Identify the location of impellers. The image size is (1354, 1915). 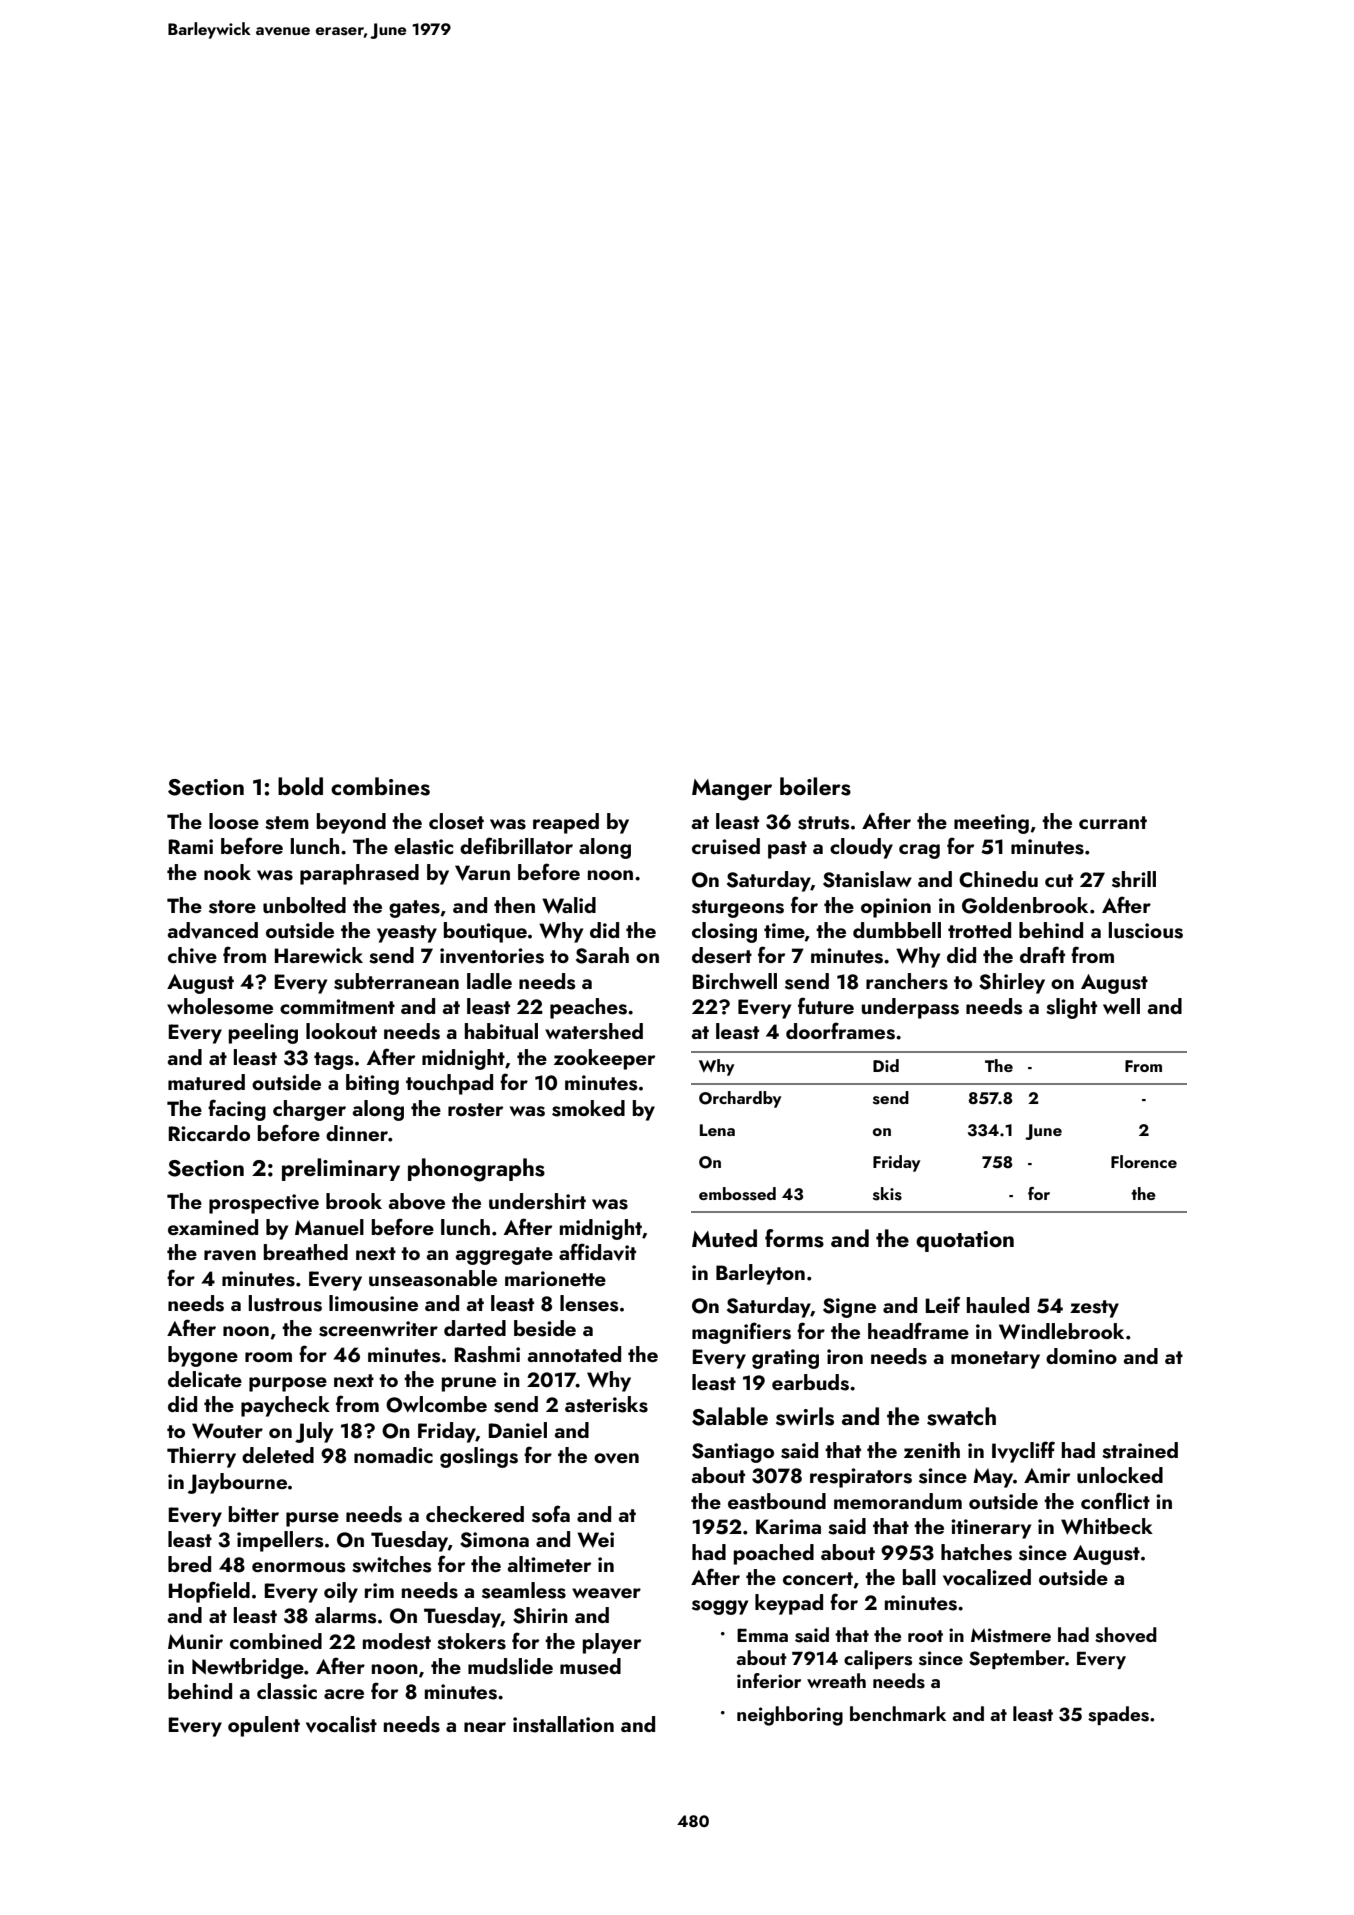
(280, 1541).
